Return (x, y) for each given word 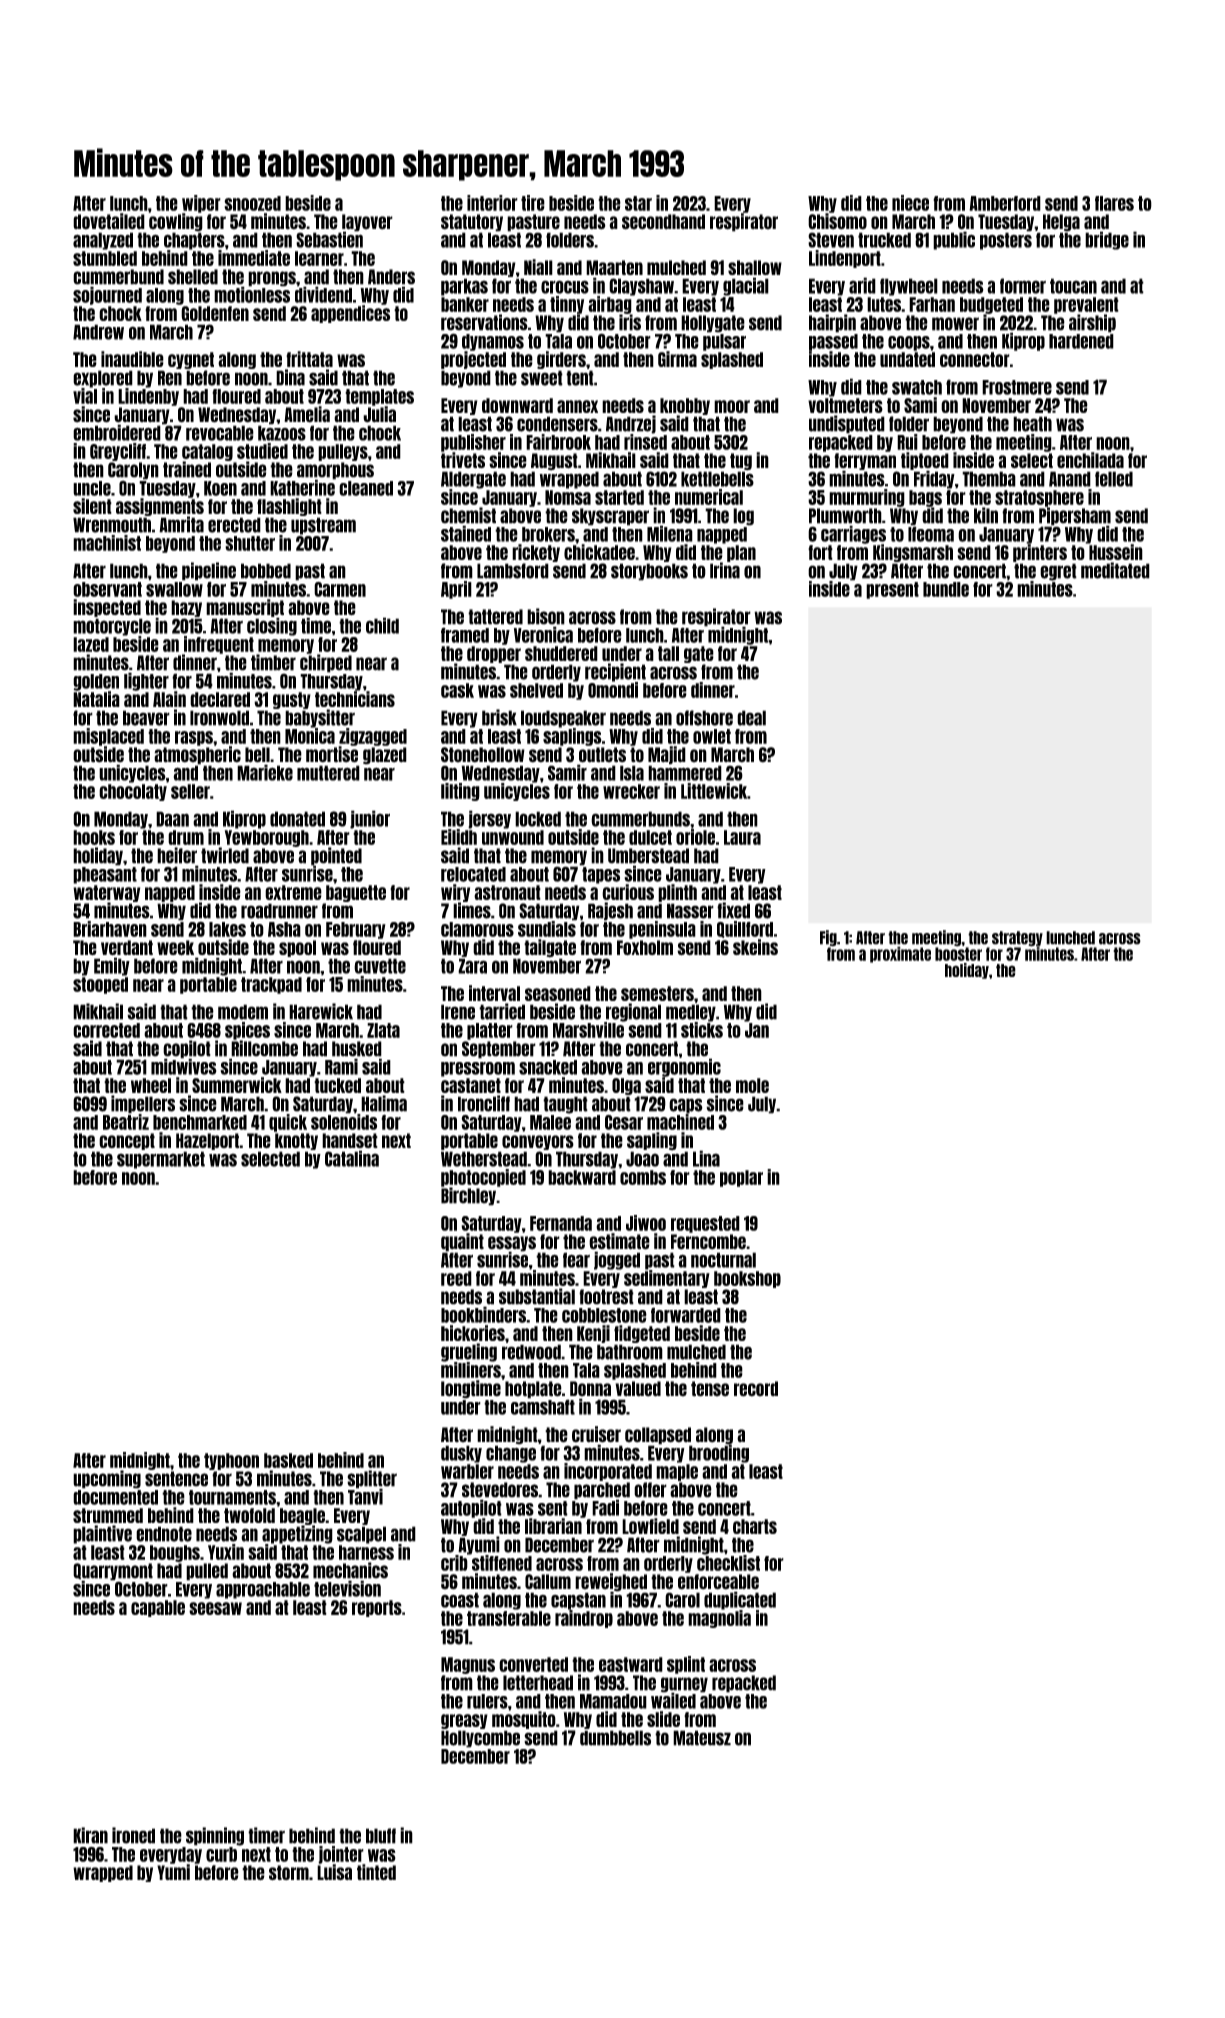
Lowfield (650, 1526)
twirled (225, 855)
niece (910, 203)
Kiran (90, 1835)
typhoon (231, 1461)
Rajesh (610, 911)
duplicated (740, 1600)
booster (958, 954)
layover (367, 222)
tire (533, 203)
